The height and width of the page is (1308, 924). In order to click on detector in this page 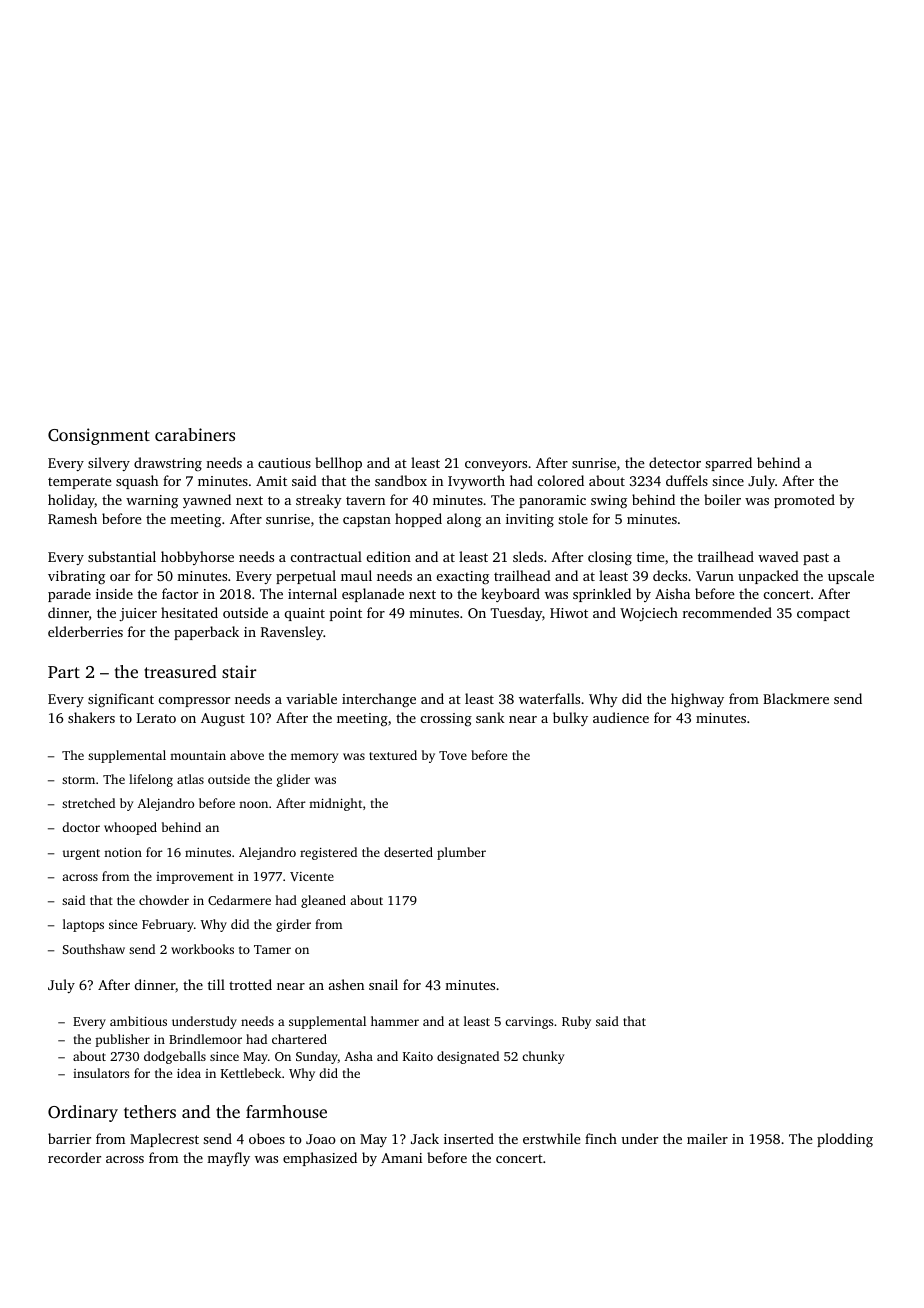, I will do `click(675, 462)`.
